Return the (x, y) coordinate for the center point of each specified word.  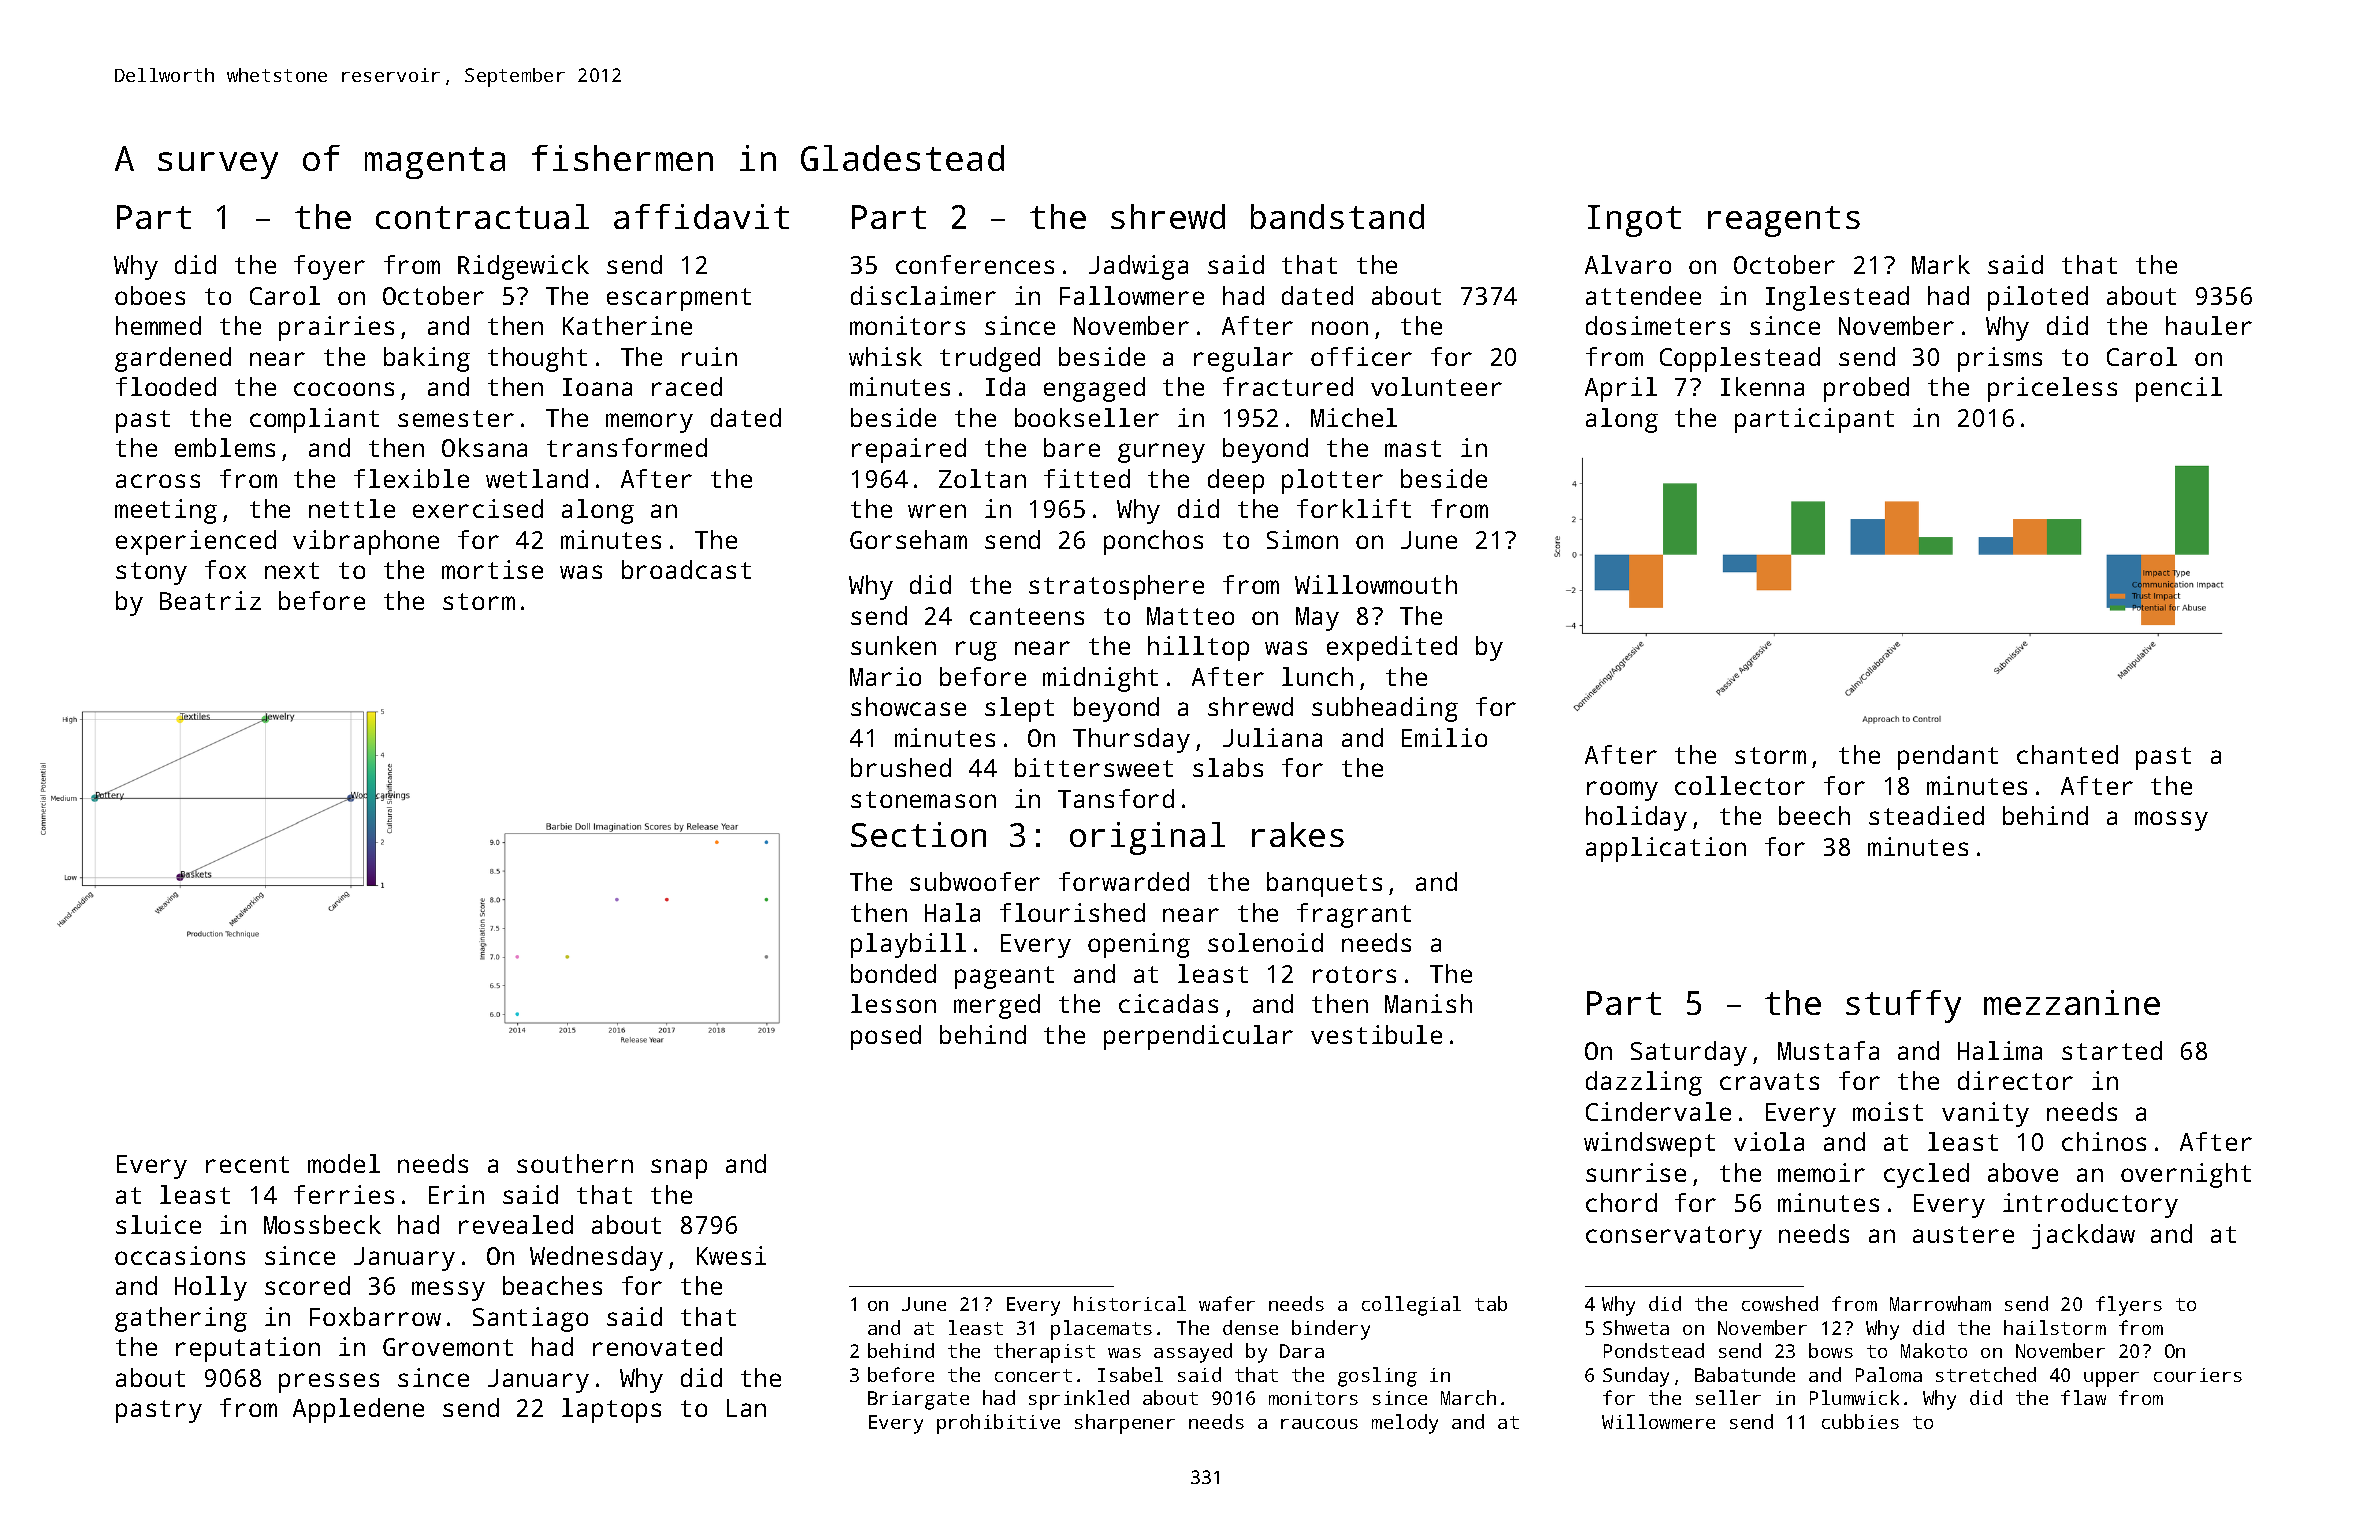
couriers (2198, 1375)
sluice (158, 1224)
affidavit (701, 216)
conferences (975, 264)
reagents (1784, 221)
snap (679, 1169)
